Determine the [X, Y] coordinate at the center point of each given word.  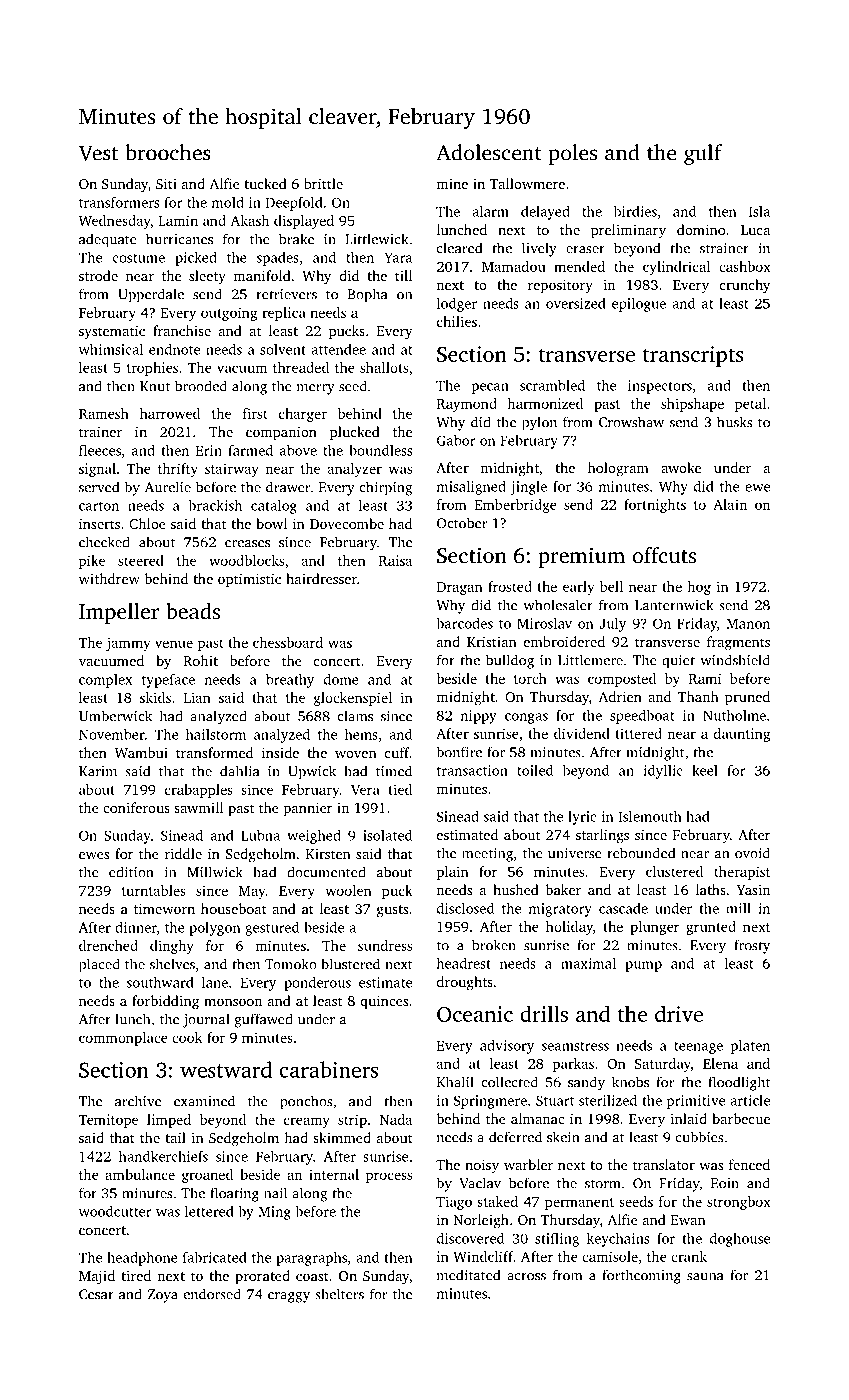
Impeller [119, 613]
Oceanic [475, 1014]
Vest [98, 153]
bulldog [510, 661]
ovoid [752, 853]
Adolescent [489, 152]
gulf [703, 154]
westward [226, 1069]
